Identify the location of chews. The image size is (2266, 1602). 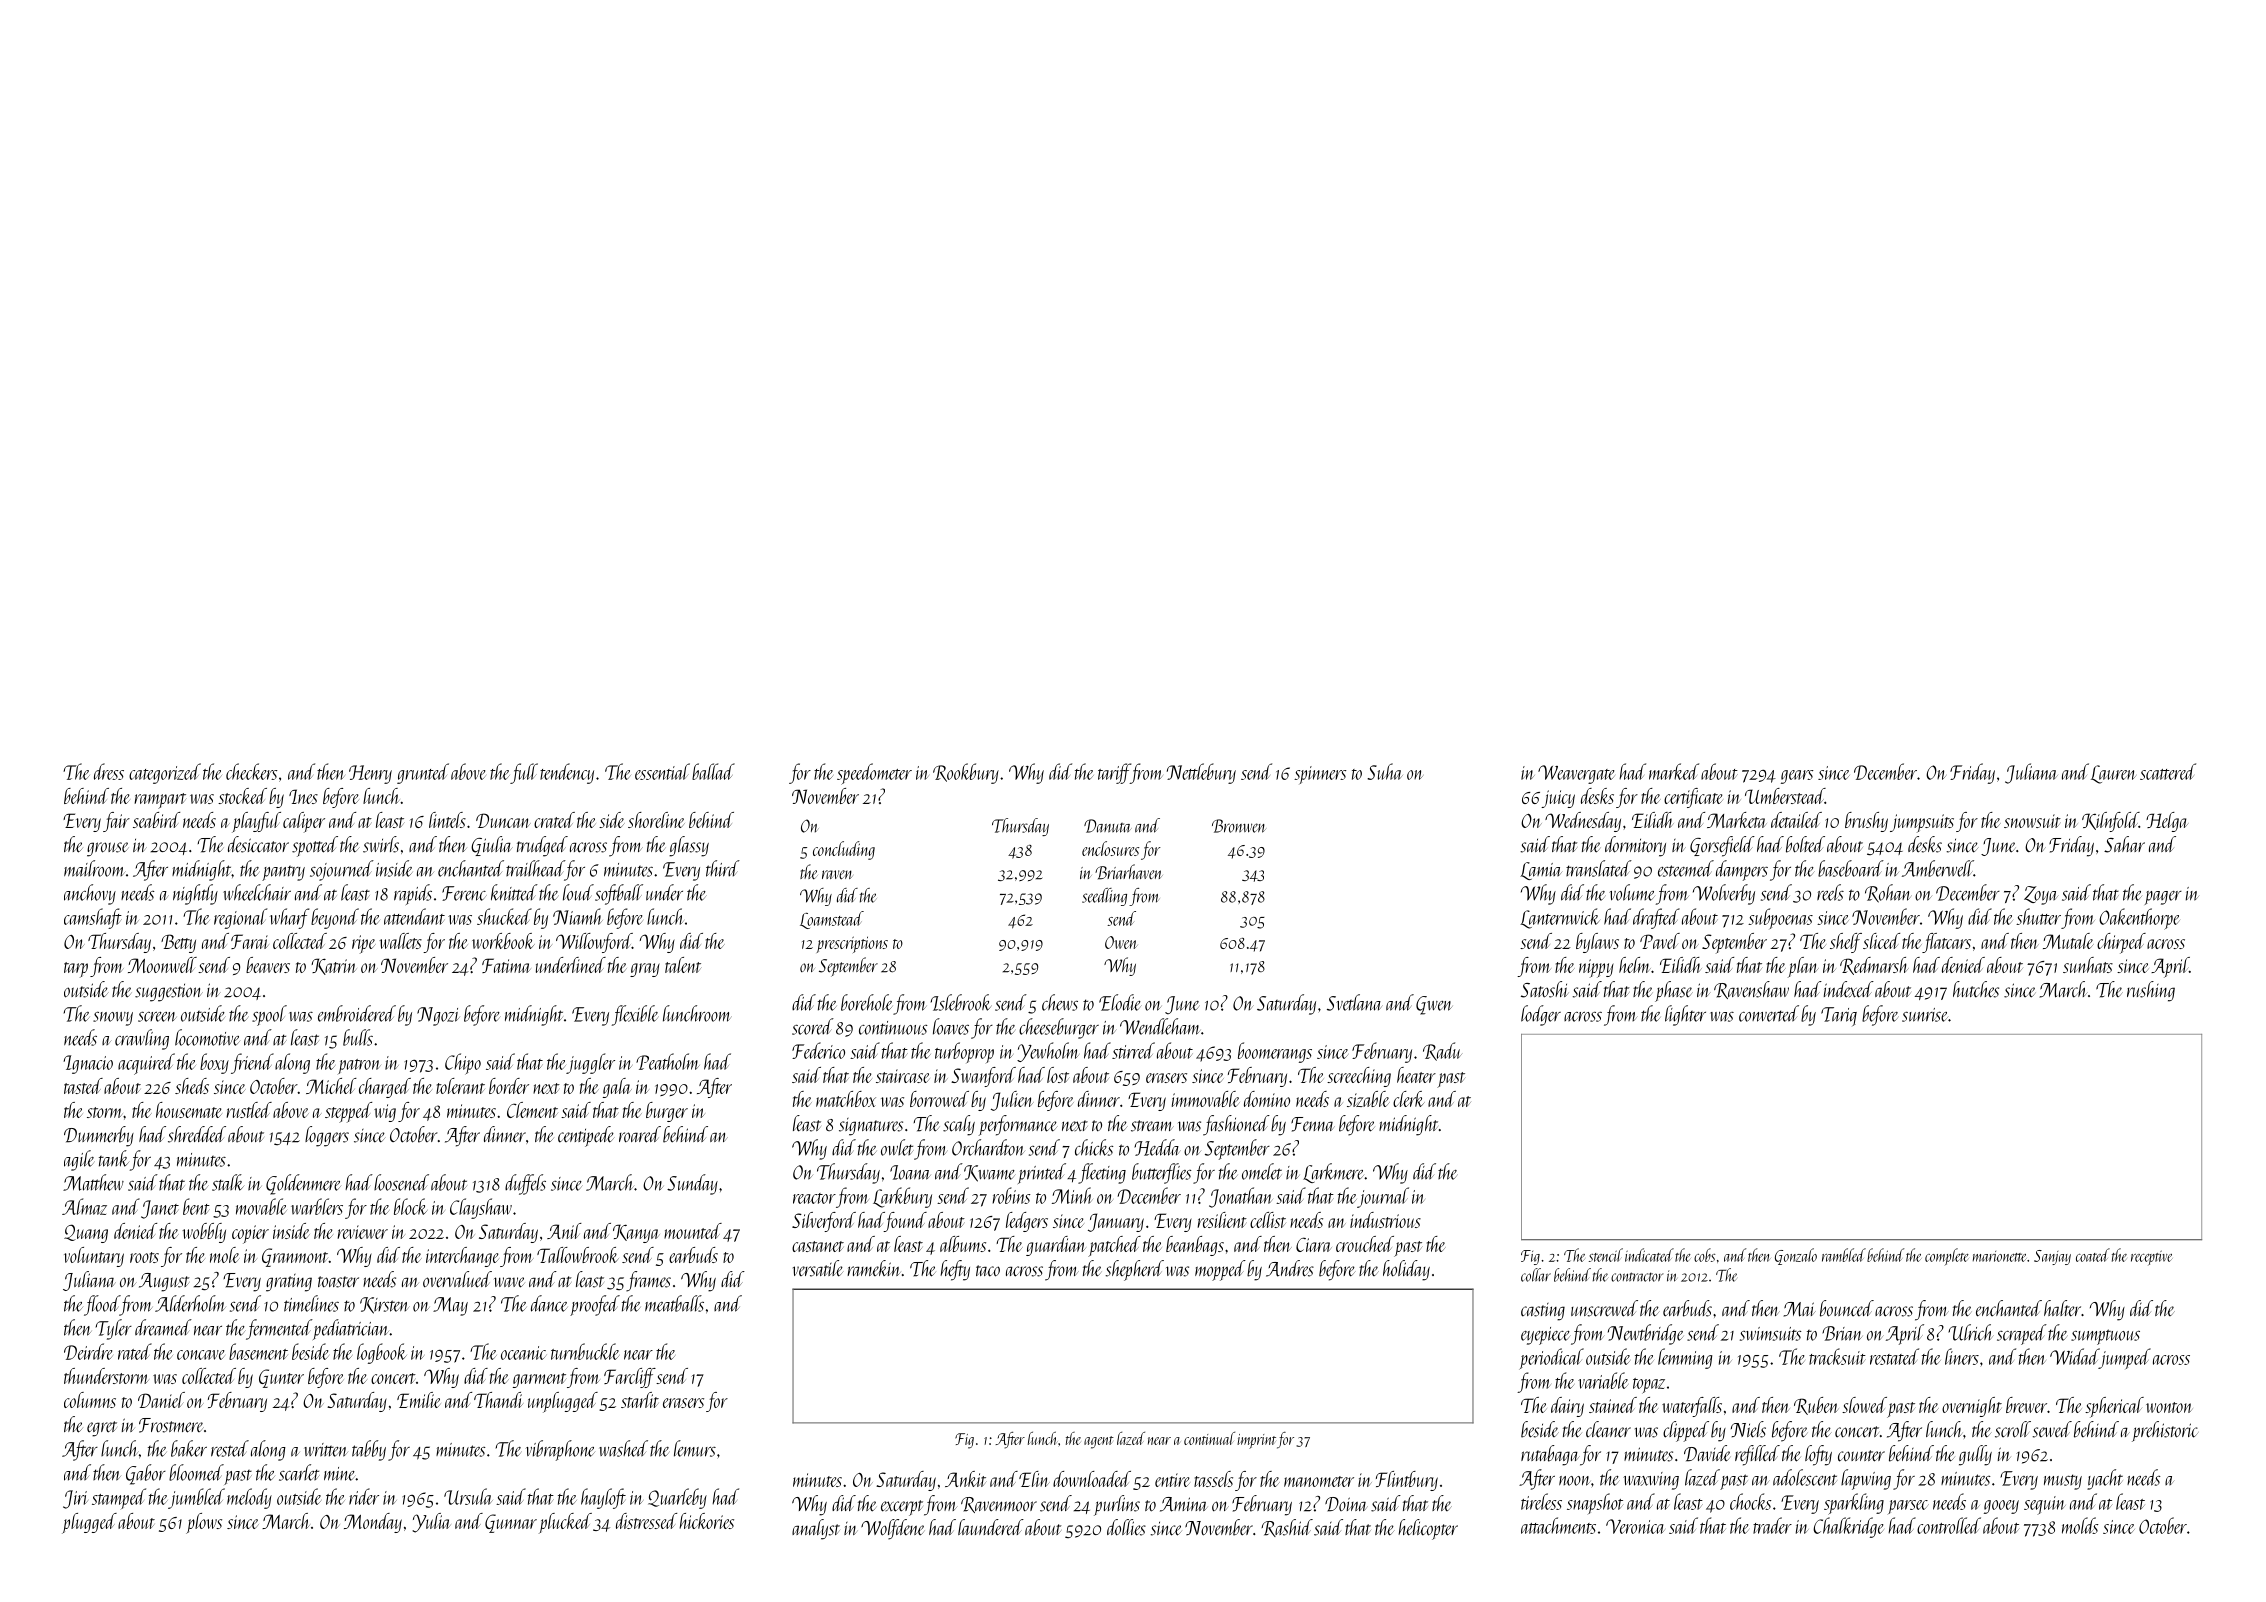
(1060, 1002).
